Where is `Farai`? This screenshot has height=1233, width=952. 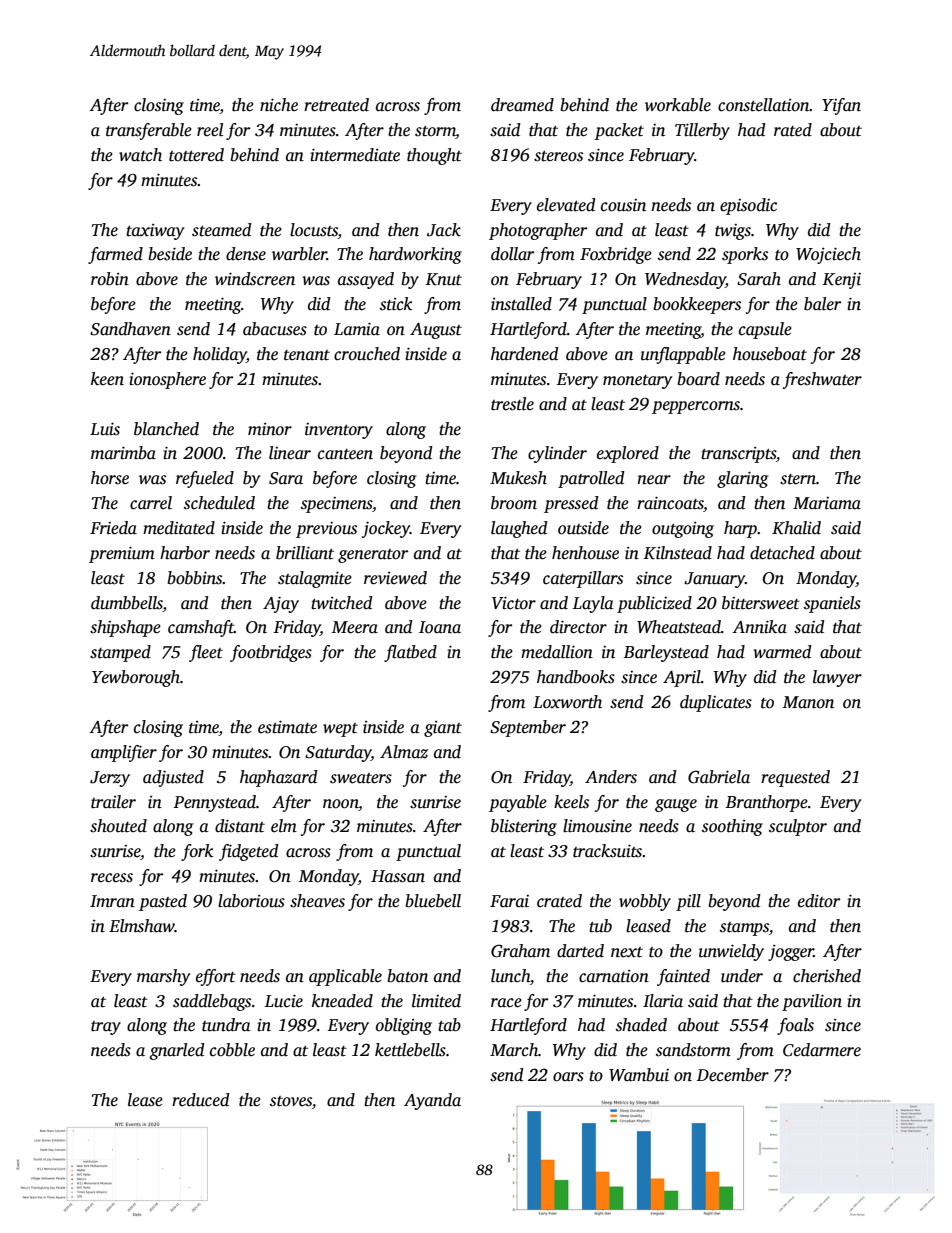 Farai is located at coordinates (509, 901).
